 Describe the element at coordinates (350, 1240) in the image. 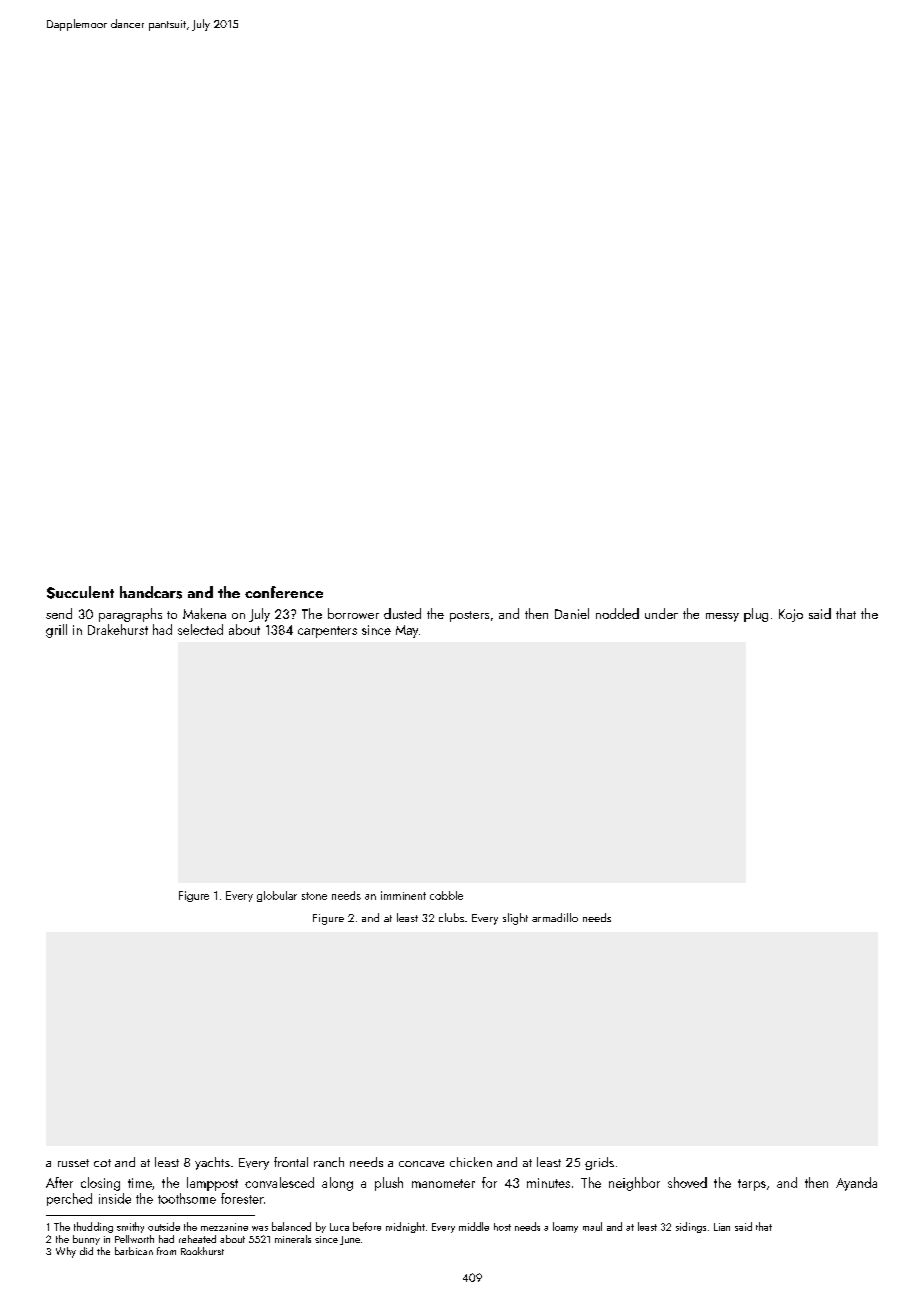

I see `June` at that location.
